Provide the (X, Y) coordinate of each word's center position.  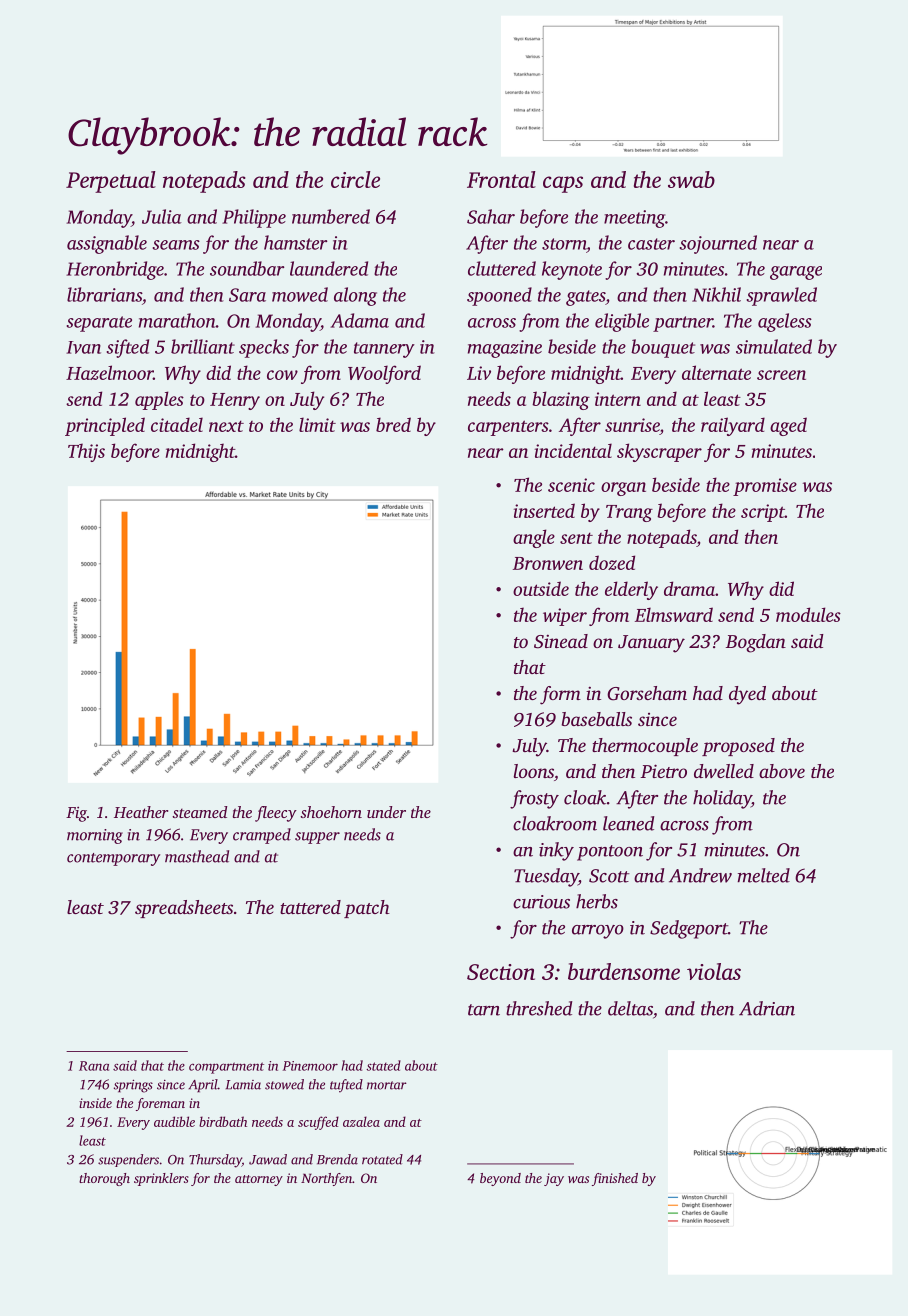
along (355, 296)
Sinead (561, 641)
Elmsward (674, 614)
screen (781, 375)
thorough (104, 1179)
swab (691, 179)
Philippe (254, 218)
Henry (235, 401)
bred (393, 424)
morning (95, 836)
